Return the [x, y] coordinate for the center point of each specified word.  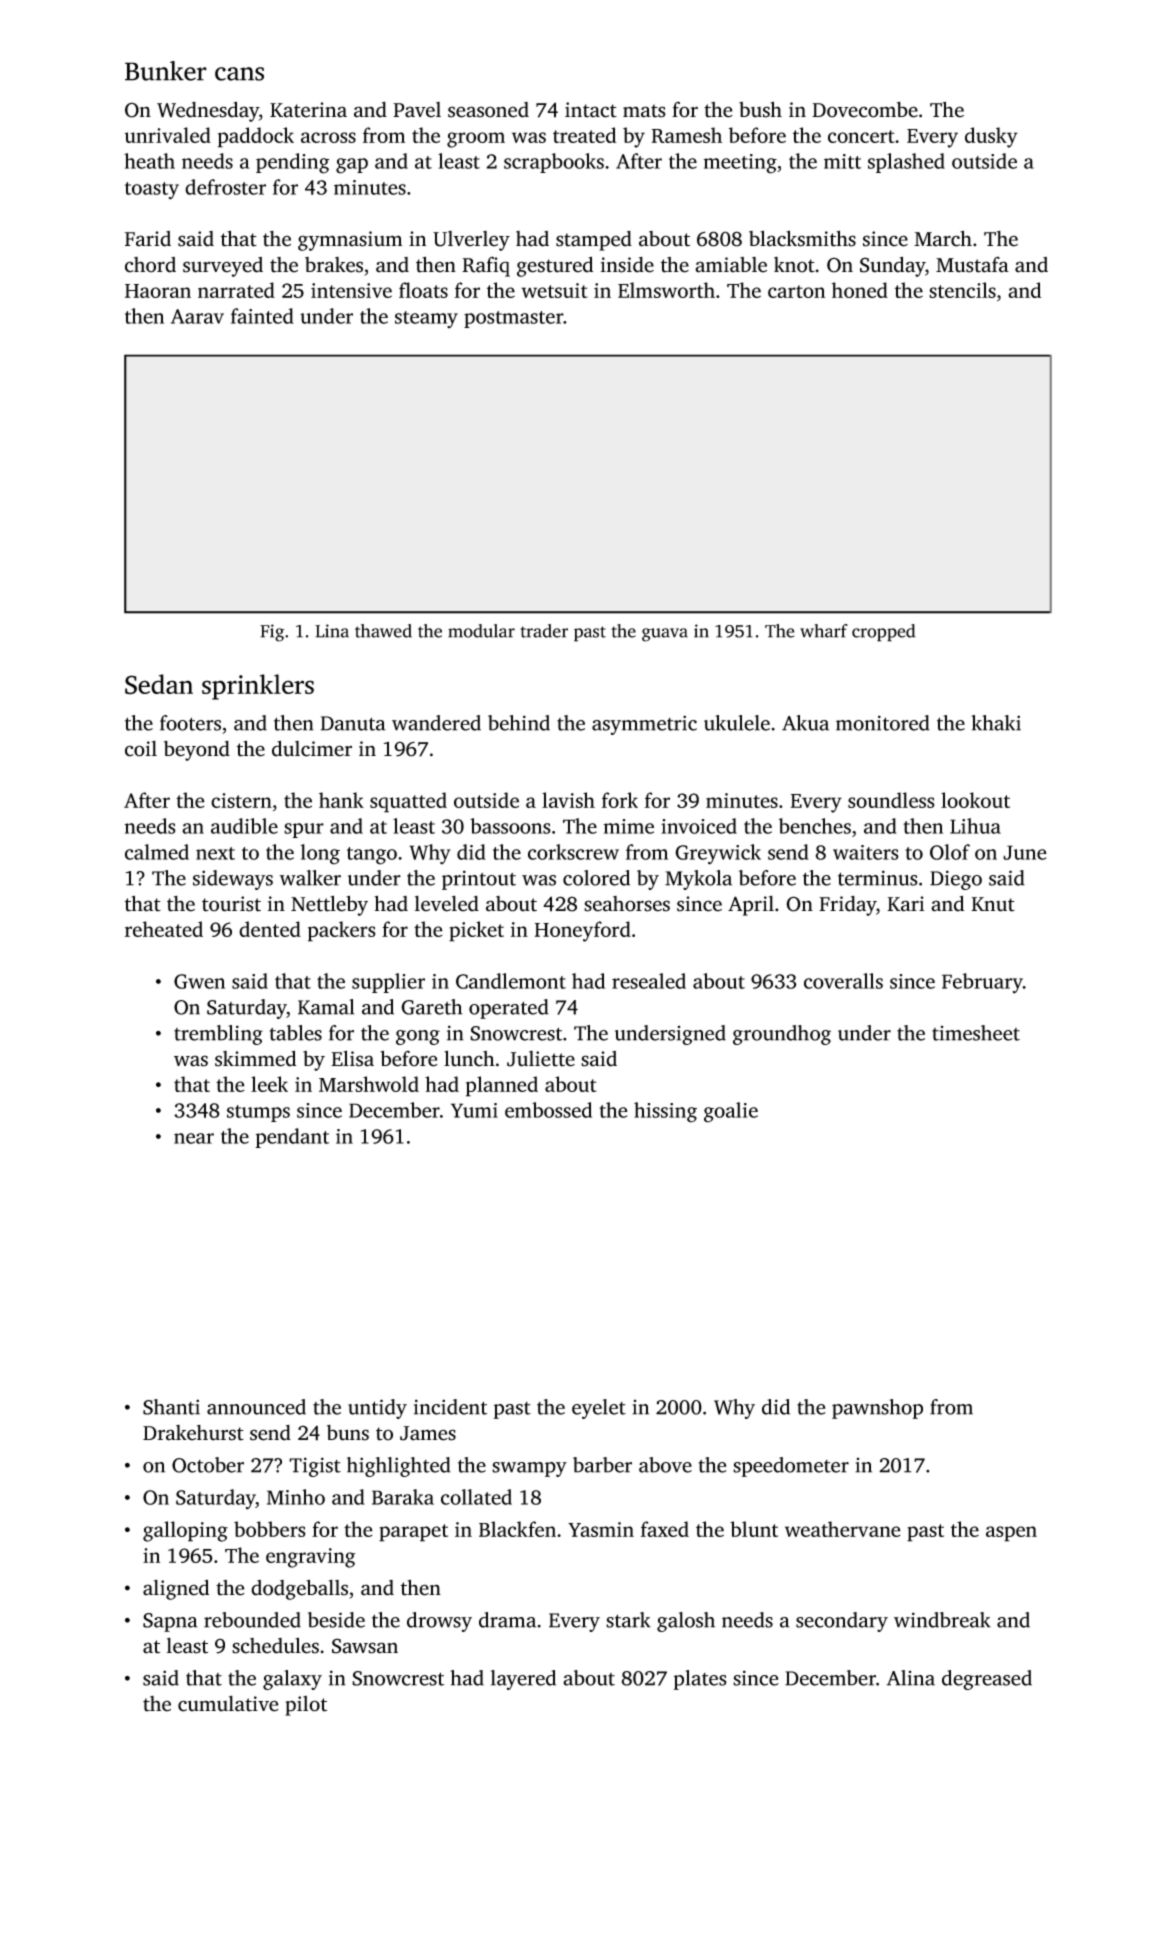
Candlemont [511, 981]
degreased [987, 1680]
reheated [164, 929]
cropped [884, 633]
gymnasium [350, 241]
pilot [306, 1706]
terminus [878, 878]
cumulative [228, 1703]
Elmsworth [666, 290]
